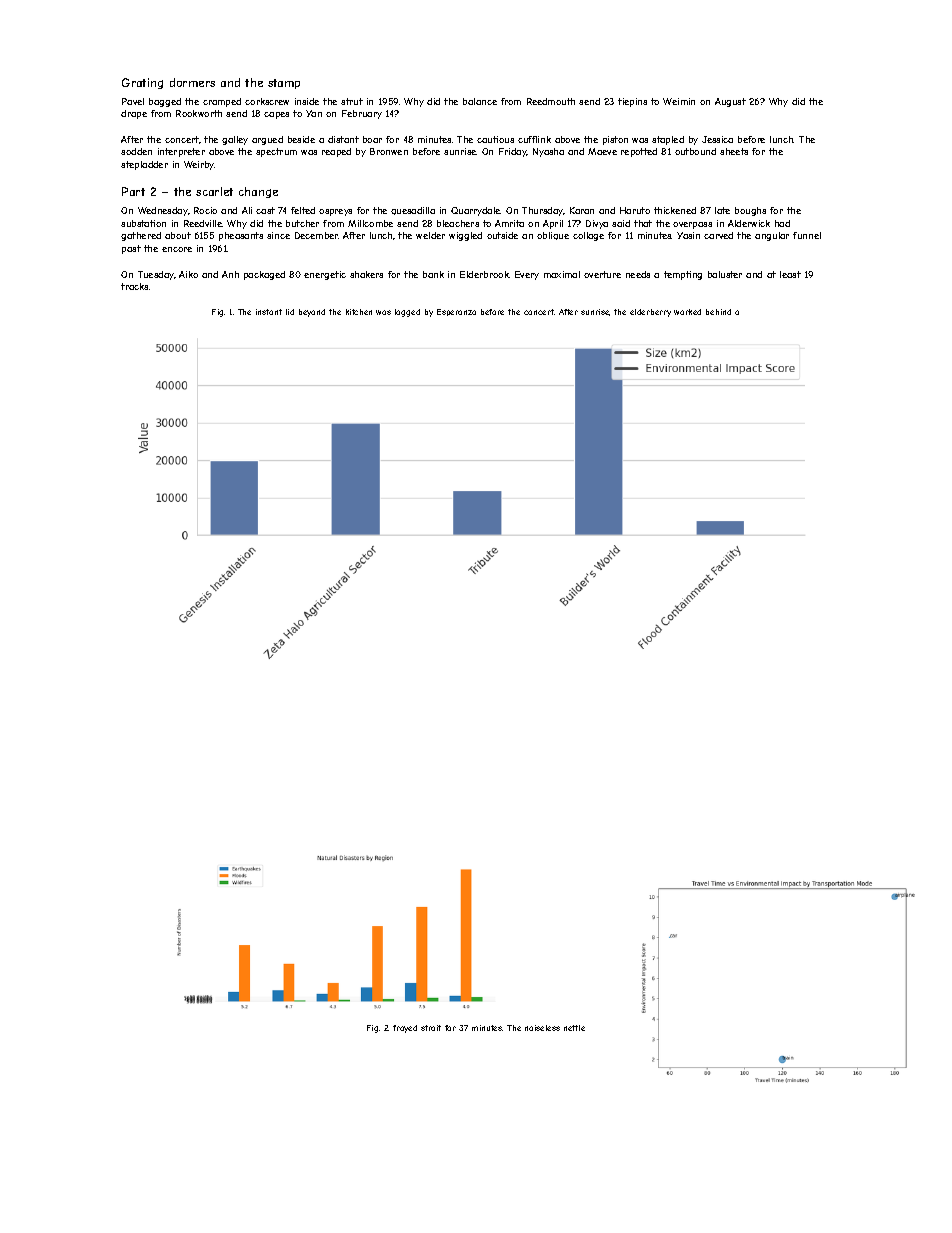 The image size is (952, 1233). Describe the element at coordinates (405, 1029) in the page. I see `frayed` at that location.
